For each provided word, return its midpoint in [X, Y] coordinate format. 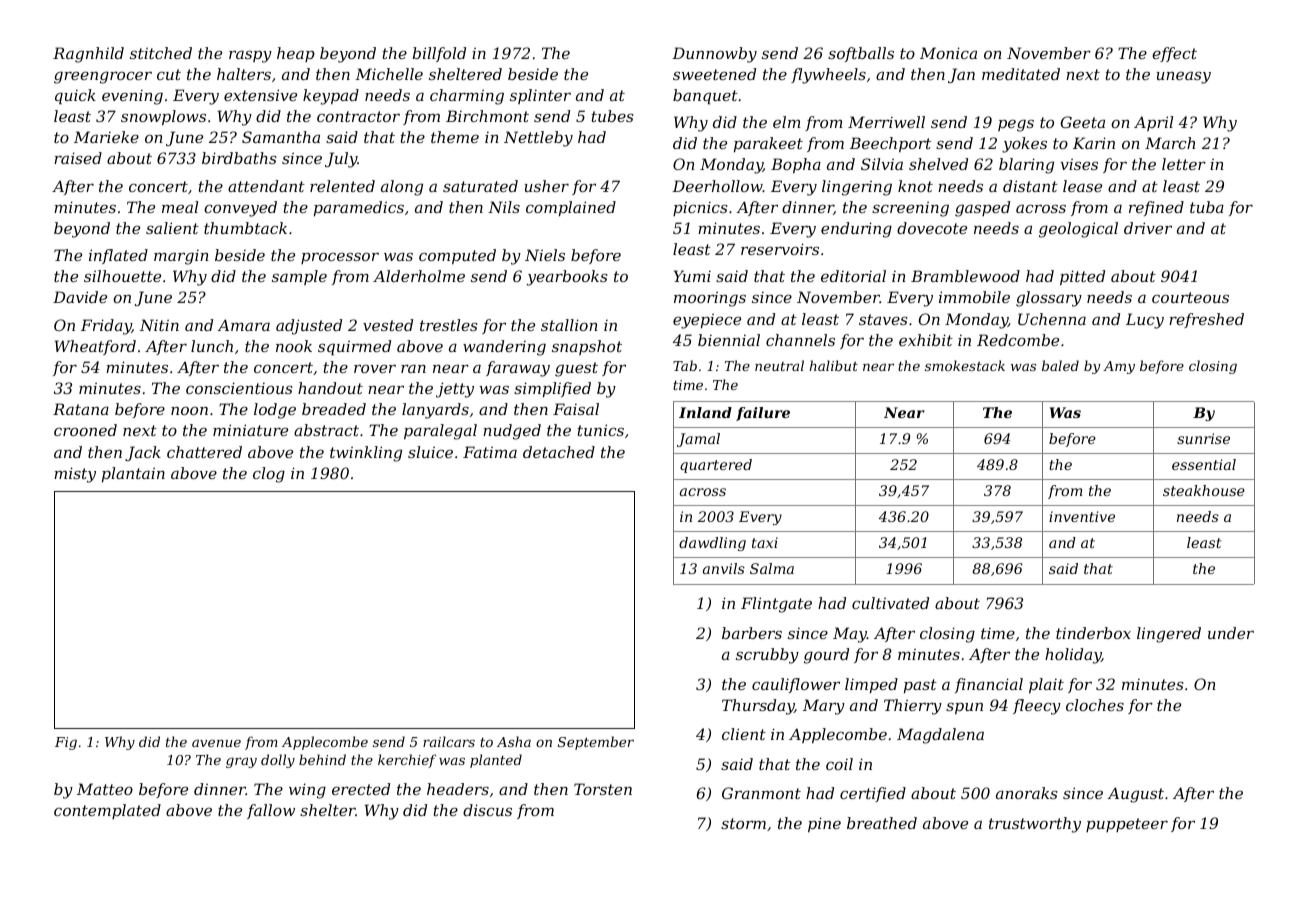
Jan [961, 75]
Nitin [159, 325]
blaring [1026, 166]
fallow [271, 811]
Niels [545, 255]
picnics [700, 208]
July [341, 160]
